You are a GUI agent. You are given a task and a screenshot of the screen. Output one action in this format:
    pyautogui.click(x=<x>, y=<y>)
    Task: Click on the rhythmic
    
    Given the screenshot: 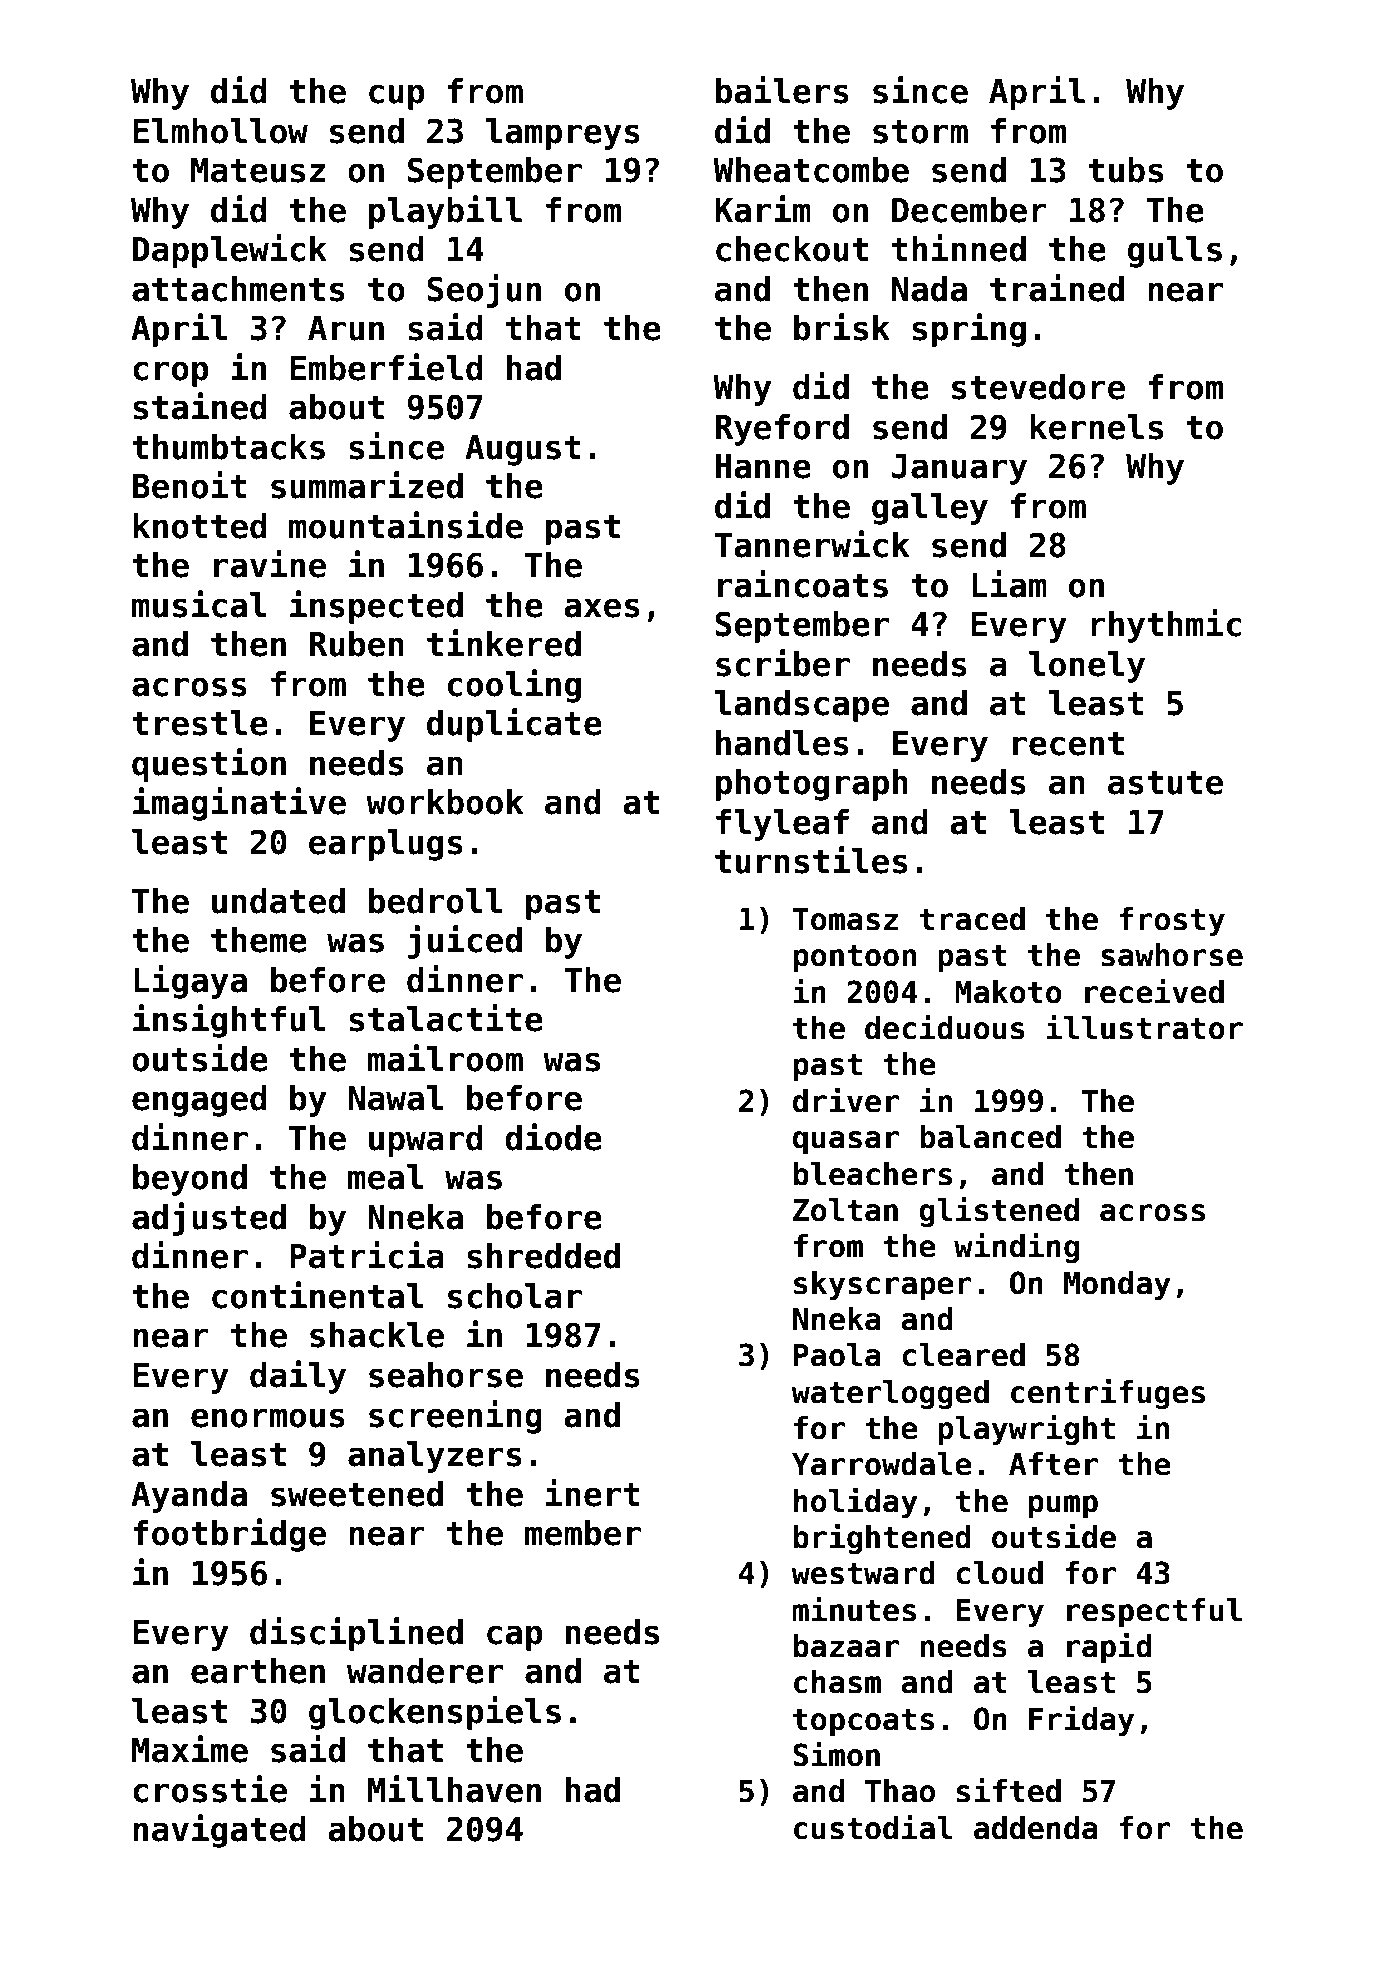 What is the action you would take?
    pyautogui.click(x=1166, y=626)
